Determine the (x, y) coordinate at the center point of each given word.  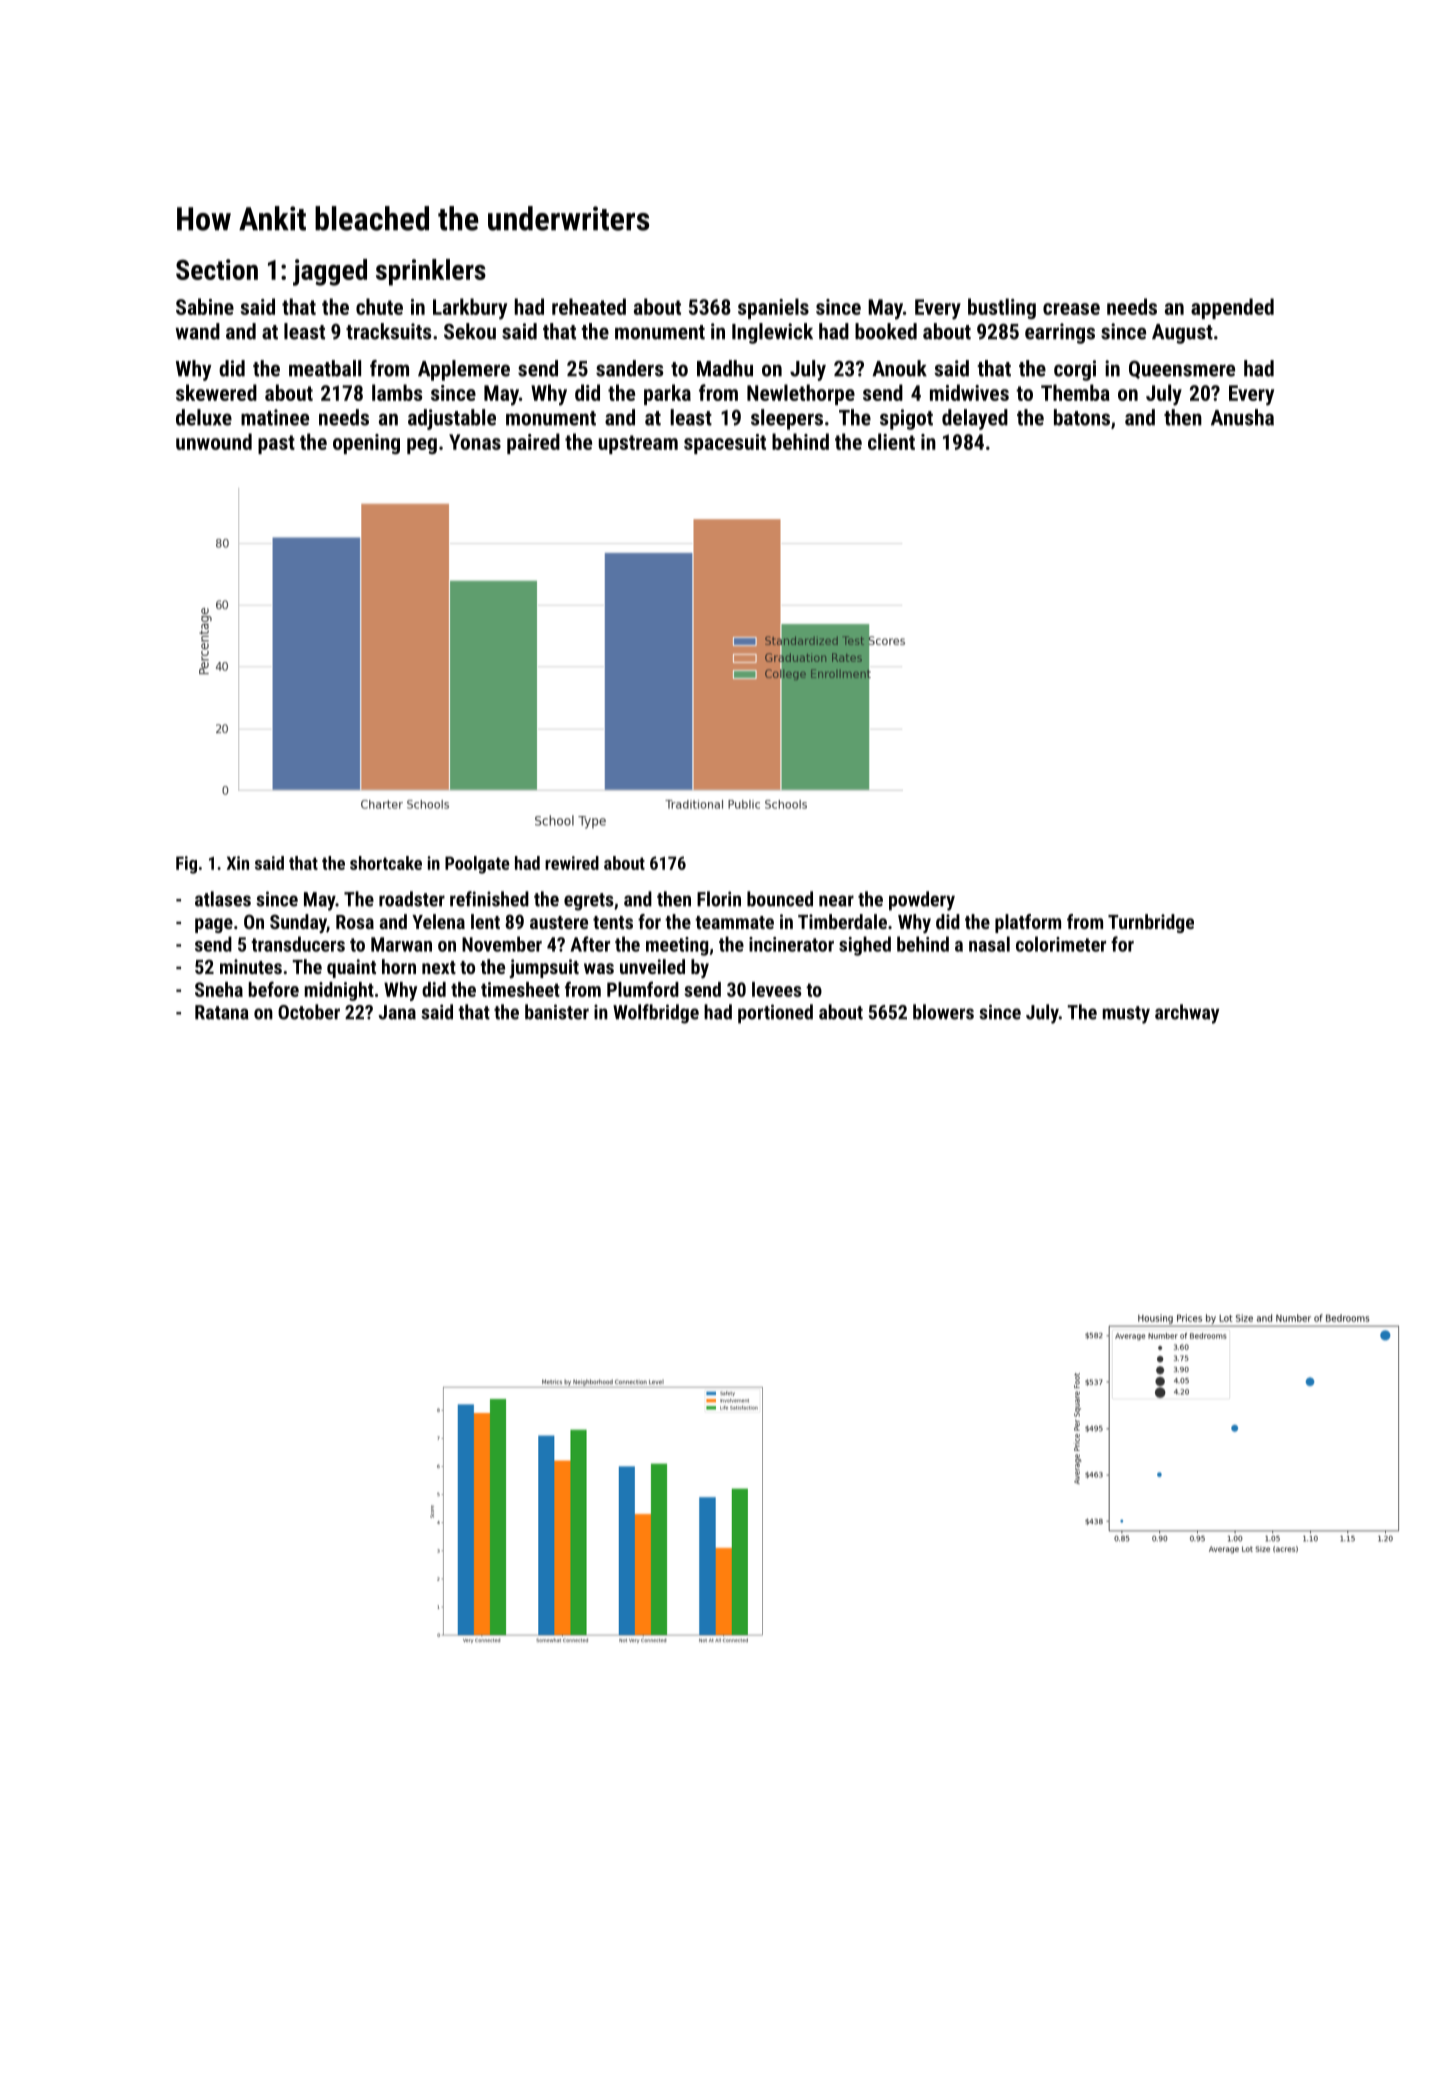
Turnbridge (1151, 923)
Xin (238, 863)
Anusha (1242, 417)
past (276, 444)
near (836, 901)
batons (1082, 417)
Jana (397, 1012)
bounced (780, 899)
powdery (922, 901)
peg (422, 446)
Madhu (725, 368)
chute (379, 306)
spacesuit (725, 444)
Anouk (899, 368)
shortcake (386, 863)
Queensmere (1182, 369)
